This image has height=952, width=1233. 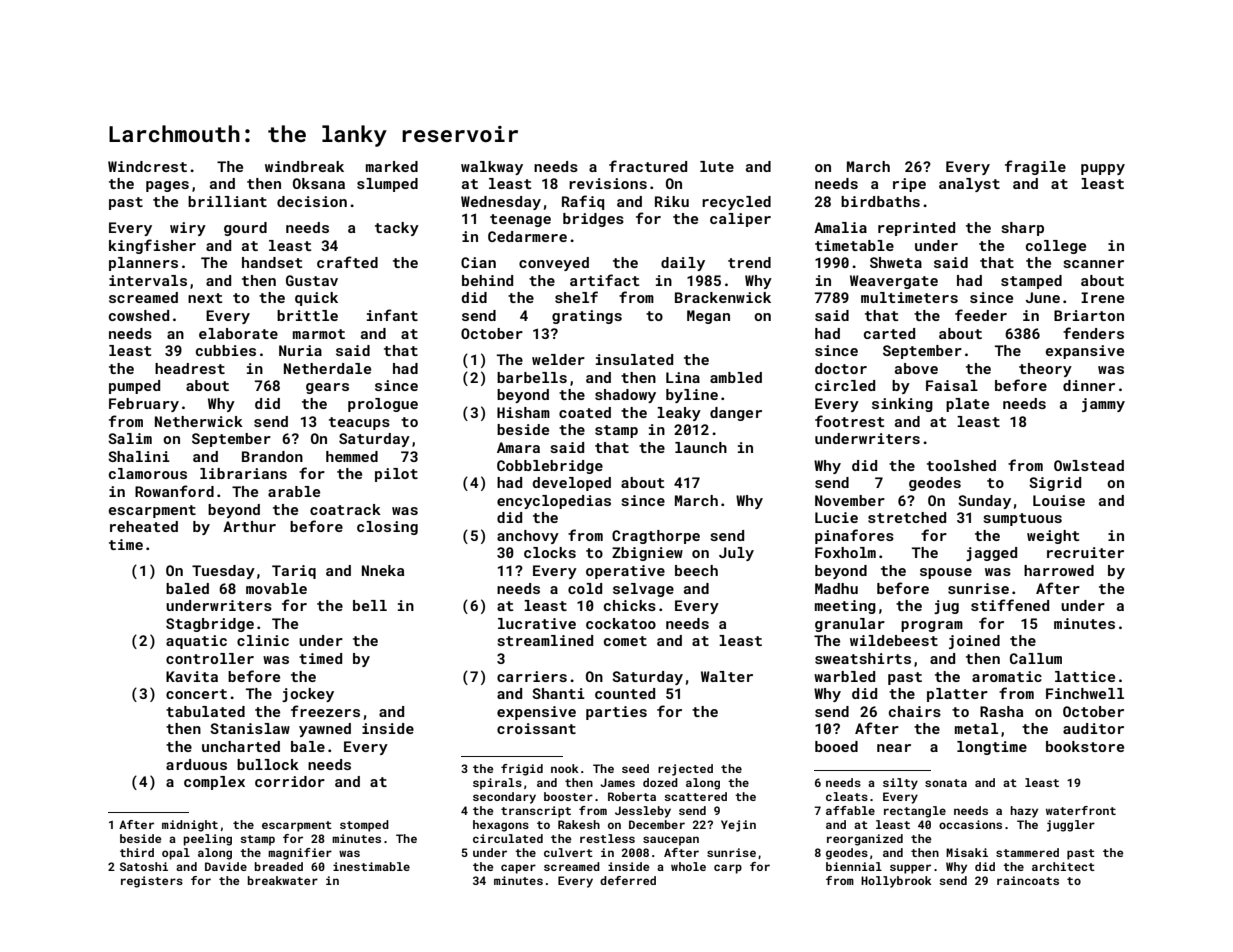 I want to click on third, so click(x=137, y=852).
